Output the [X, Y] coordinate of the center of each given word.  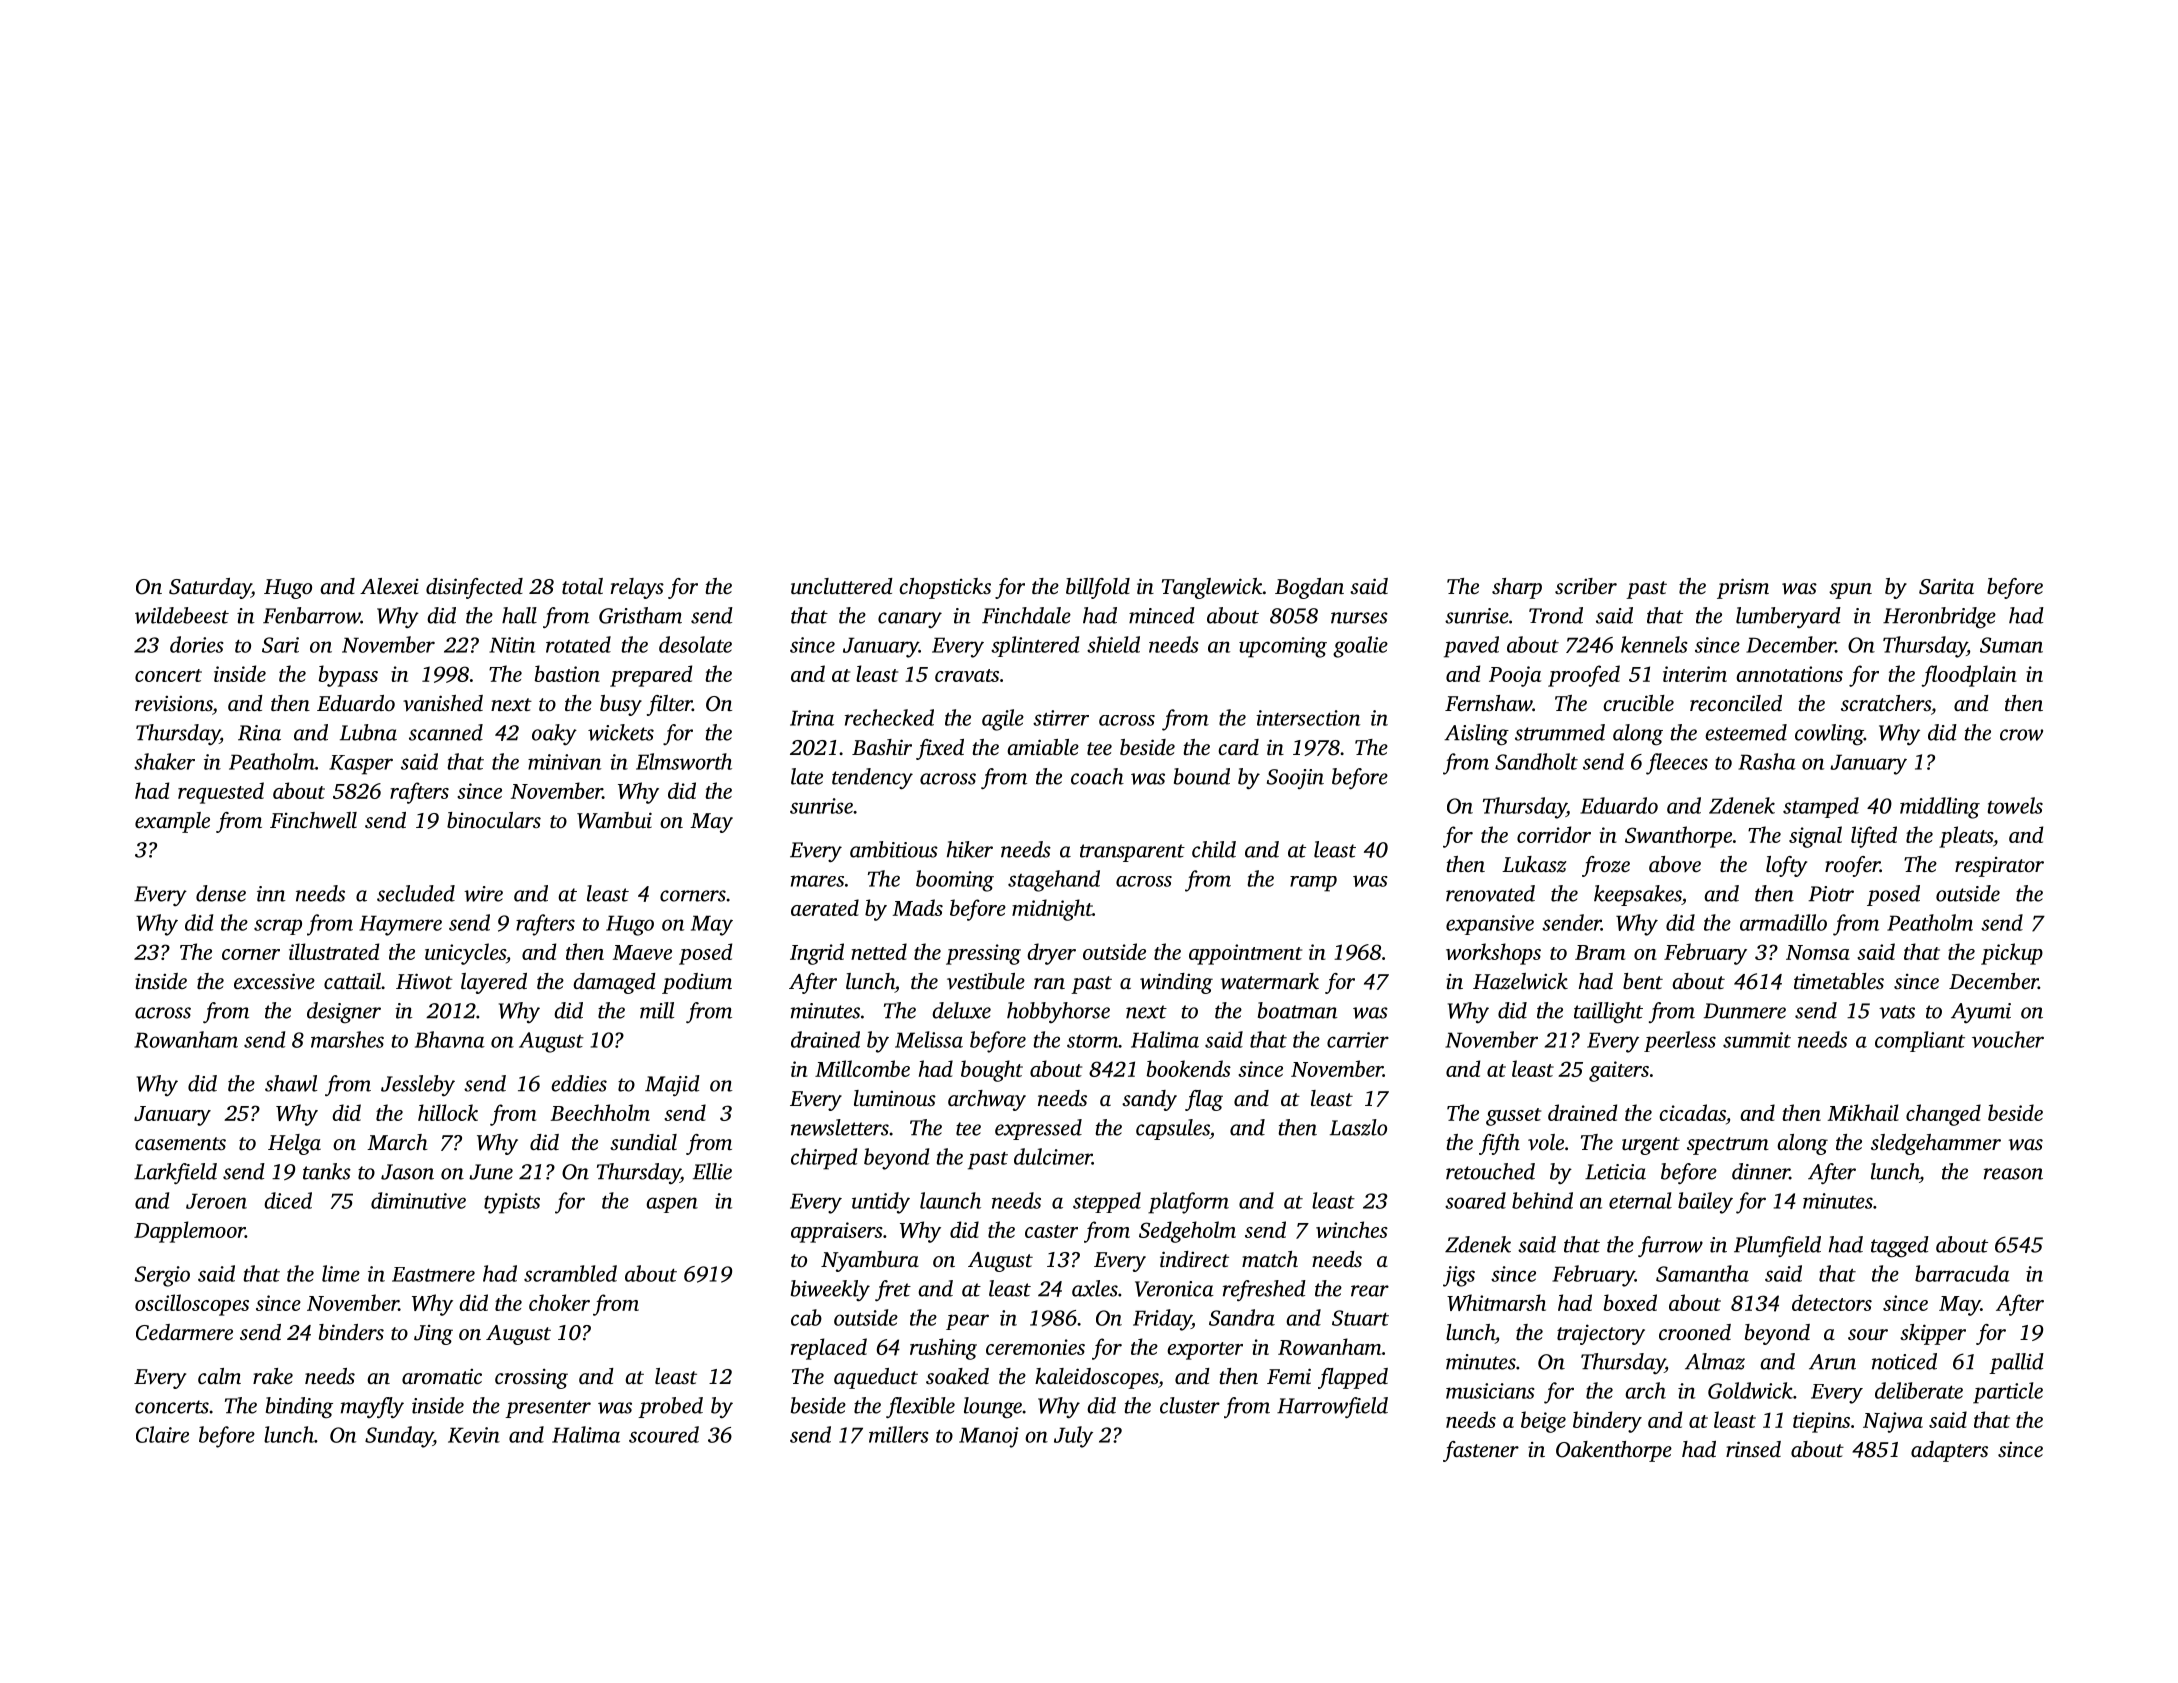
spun [1850, 591]
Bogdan [1309, 588]
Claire [162, 1434]
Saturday [210, 588]
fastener [1481, 1451]
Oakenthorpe [1614, 1451]
